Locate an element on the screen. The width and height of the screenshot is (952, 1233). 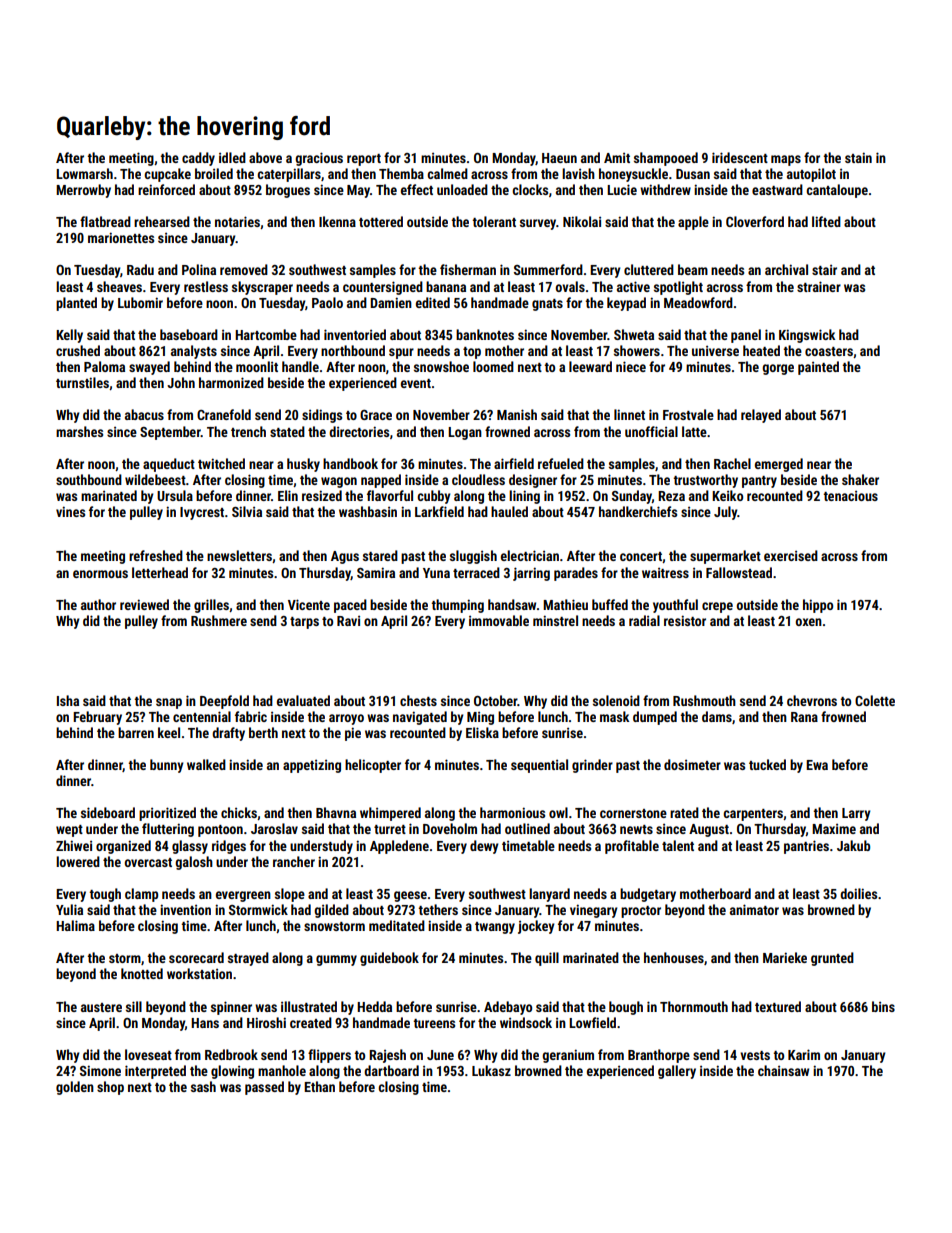
Hans is located at coordinates (205, 1023).
